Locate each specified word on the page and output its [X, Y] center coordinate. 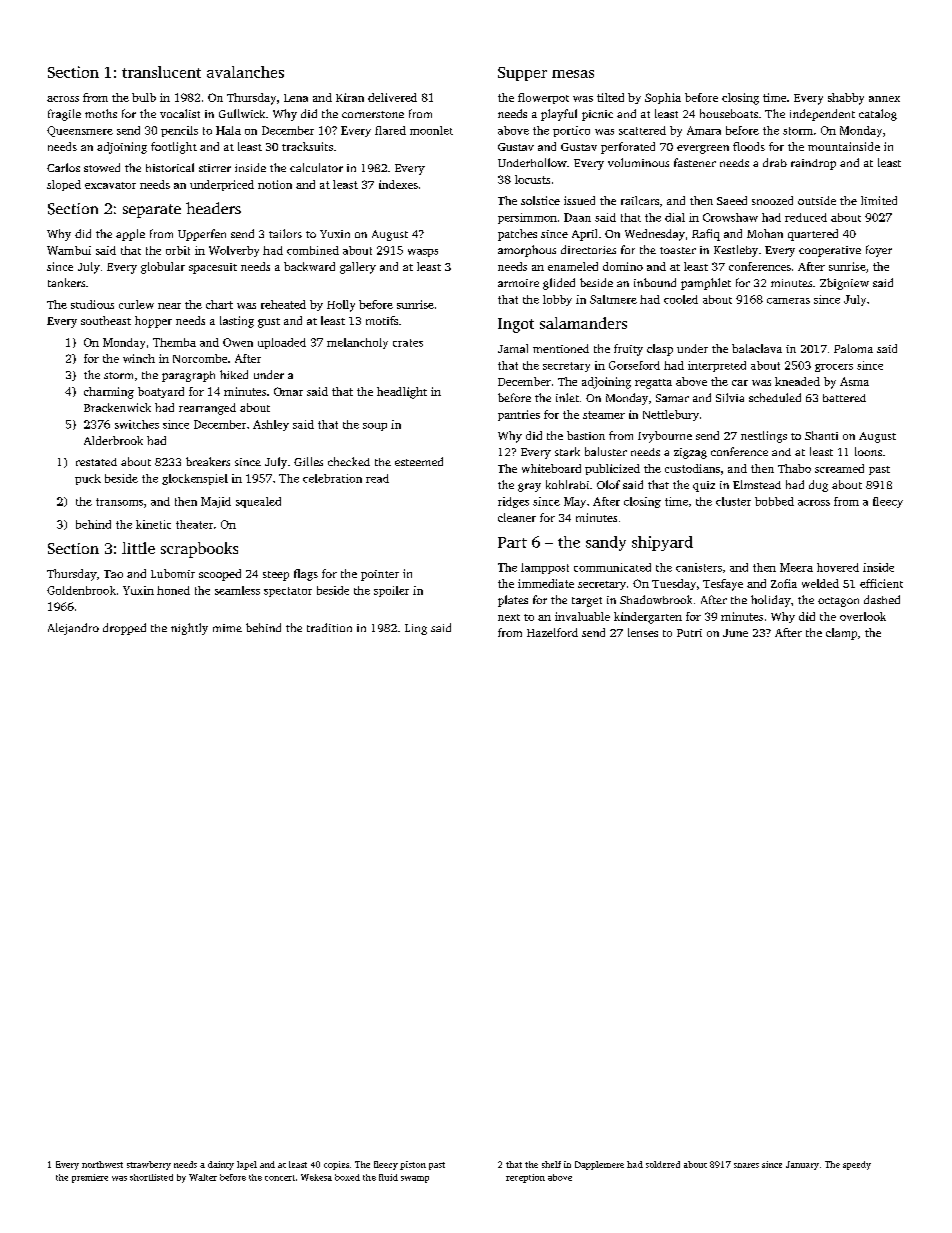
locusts [532, 179]
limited [879, 200]
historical [170, 167]
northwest [102, 1164]
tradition [329, 627]
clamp [841, 634]
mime [227, 628]
